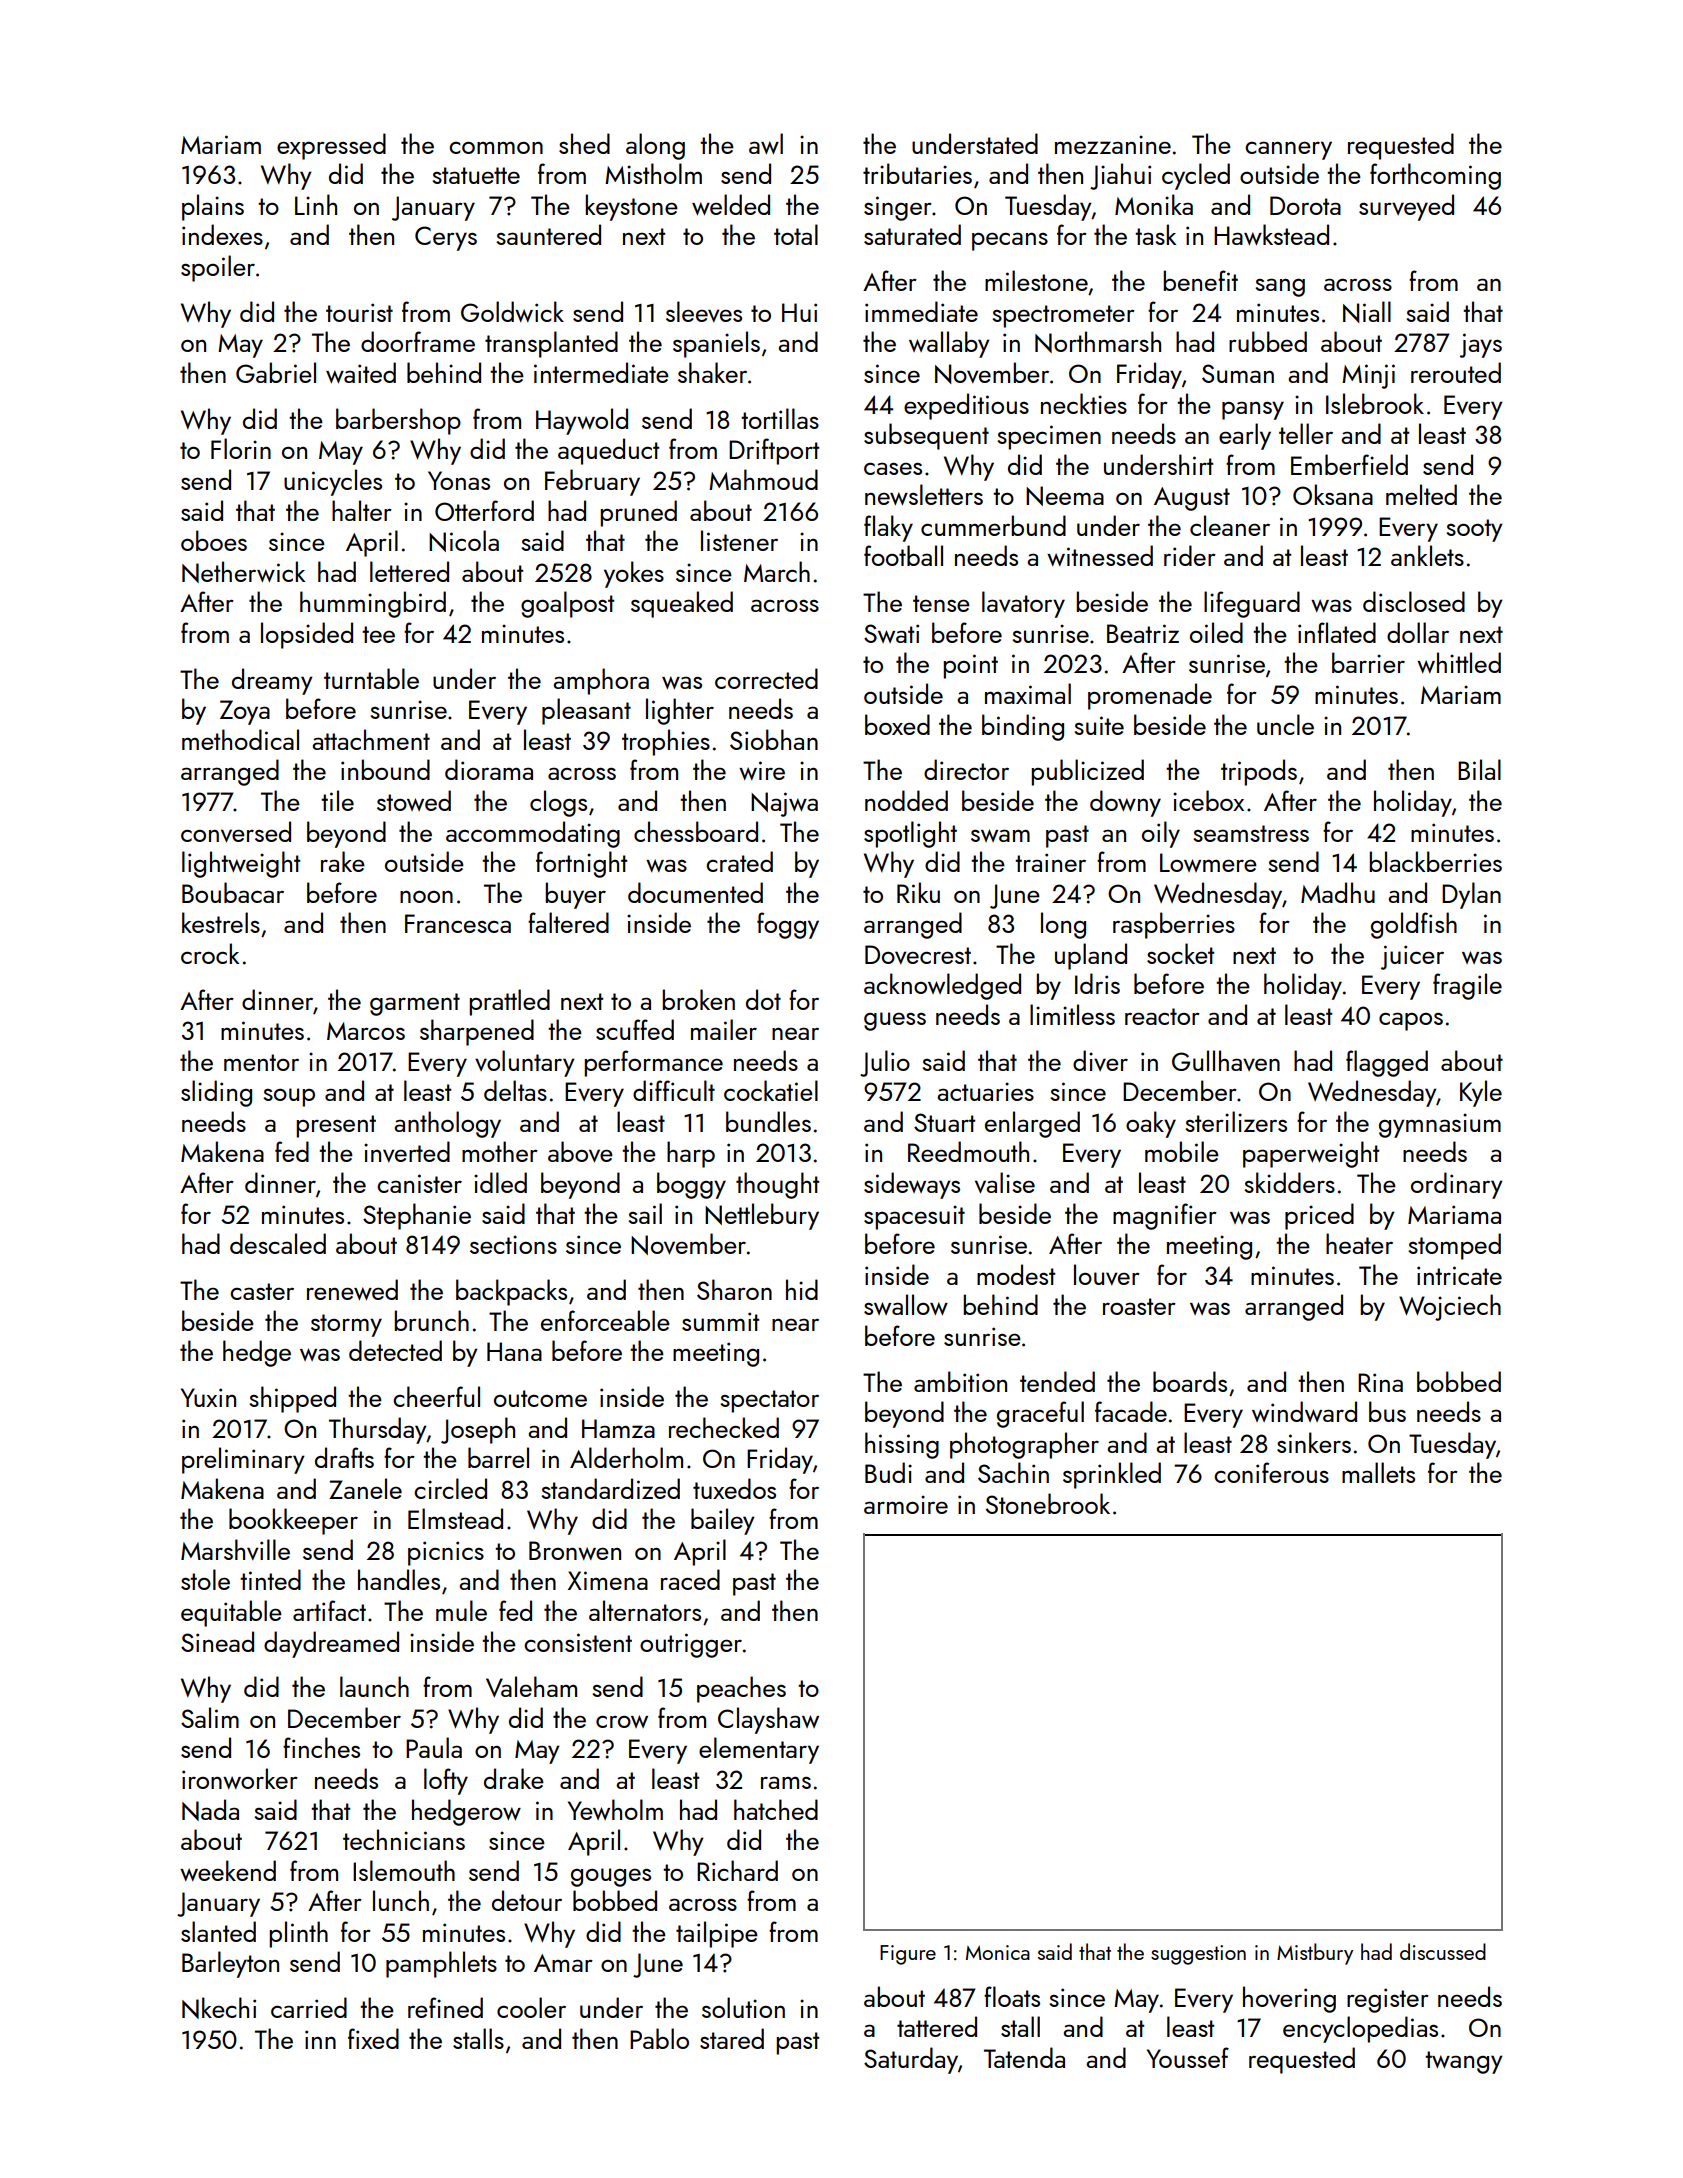 Image resolution: width=1683 pixels, height=2178 pixels. What do you see at coordinates (373, 2038) in the image?
I see `fixed` at bounding box center [373, 2038].
